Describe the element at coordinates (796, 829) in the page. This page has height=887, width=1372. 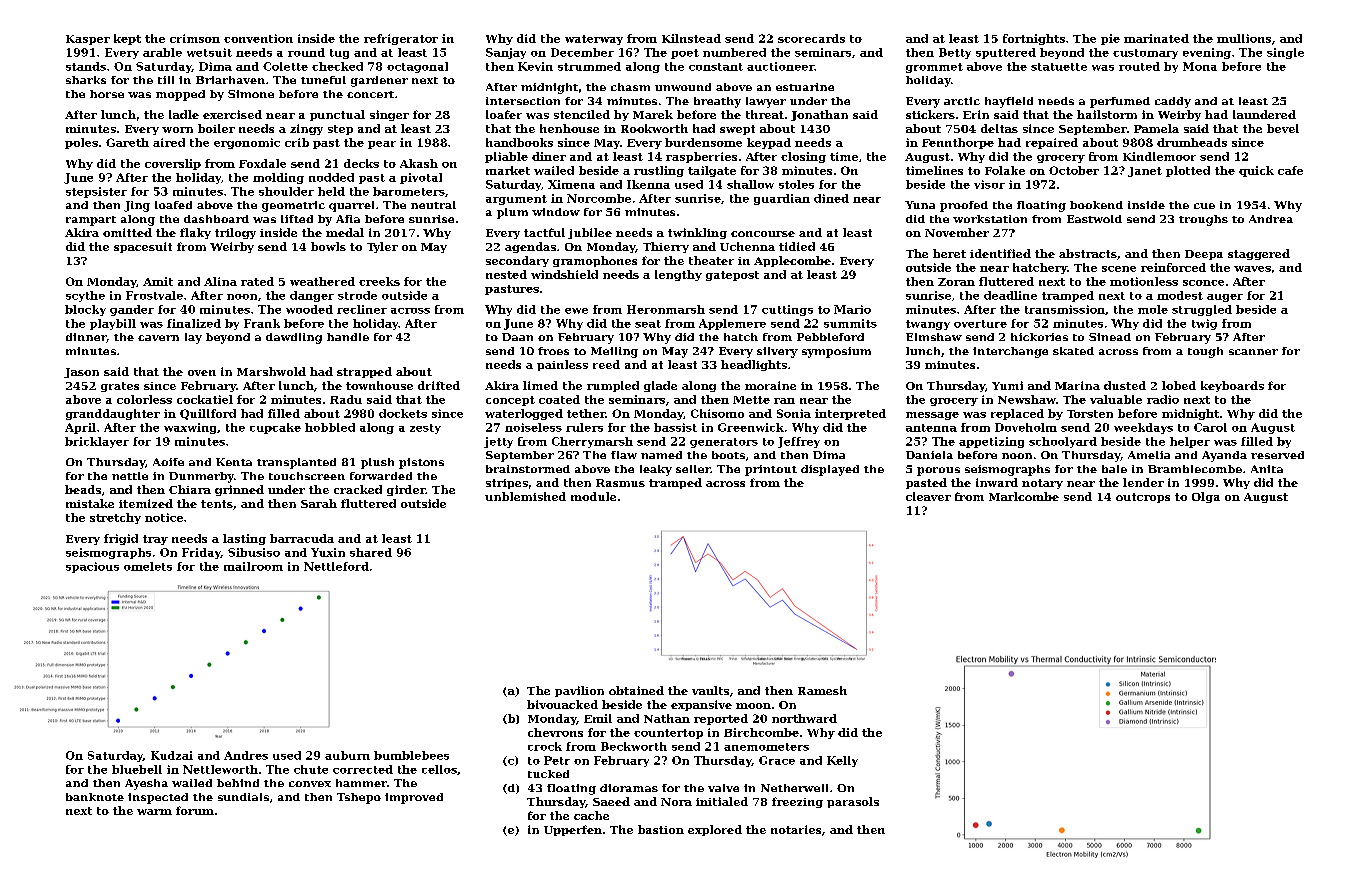
I see `notaries` at that location.
